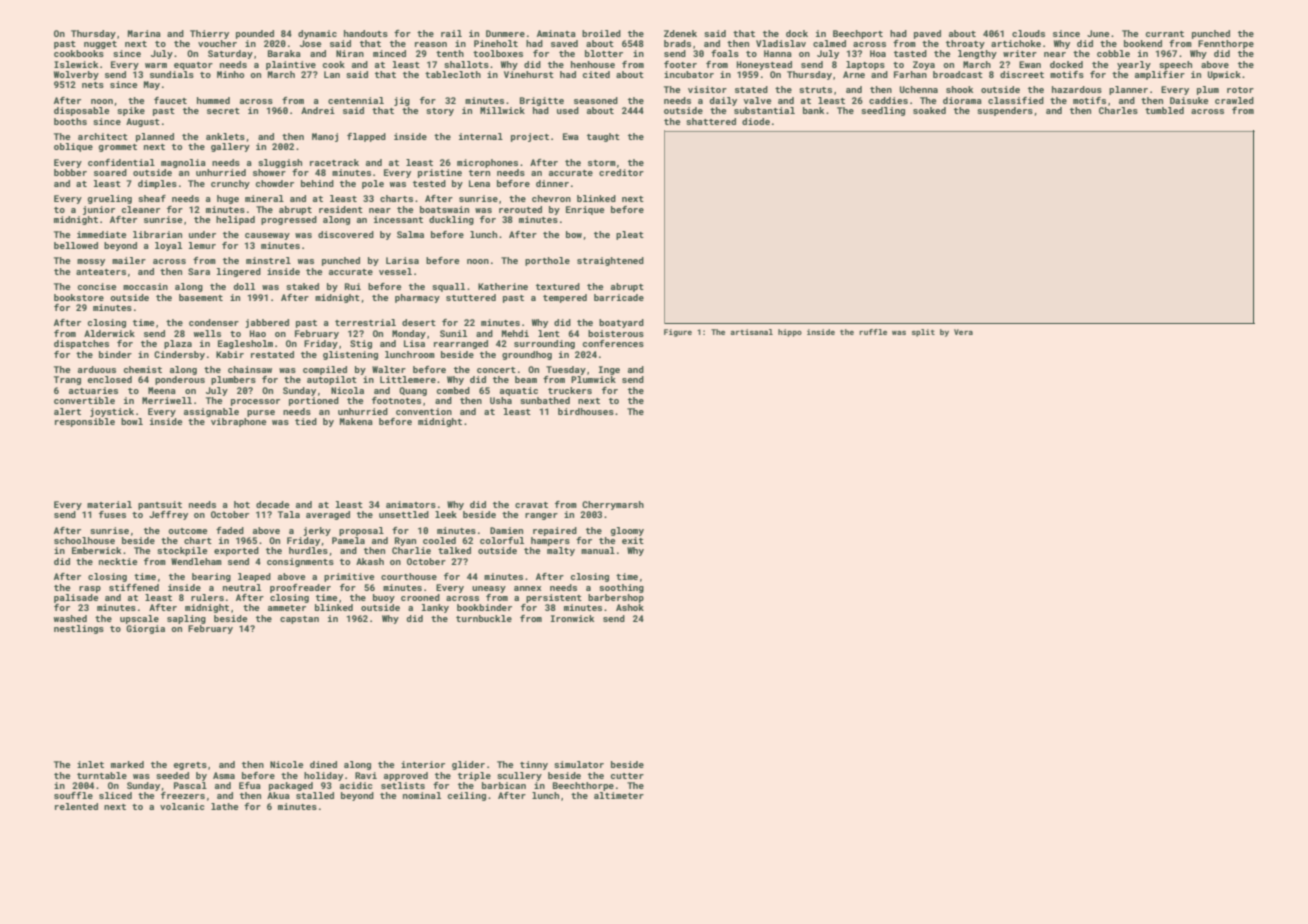 This screenshot has height=924, width=1308. I want to click on Zdenek, so click(680, 33).
